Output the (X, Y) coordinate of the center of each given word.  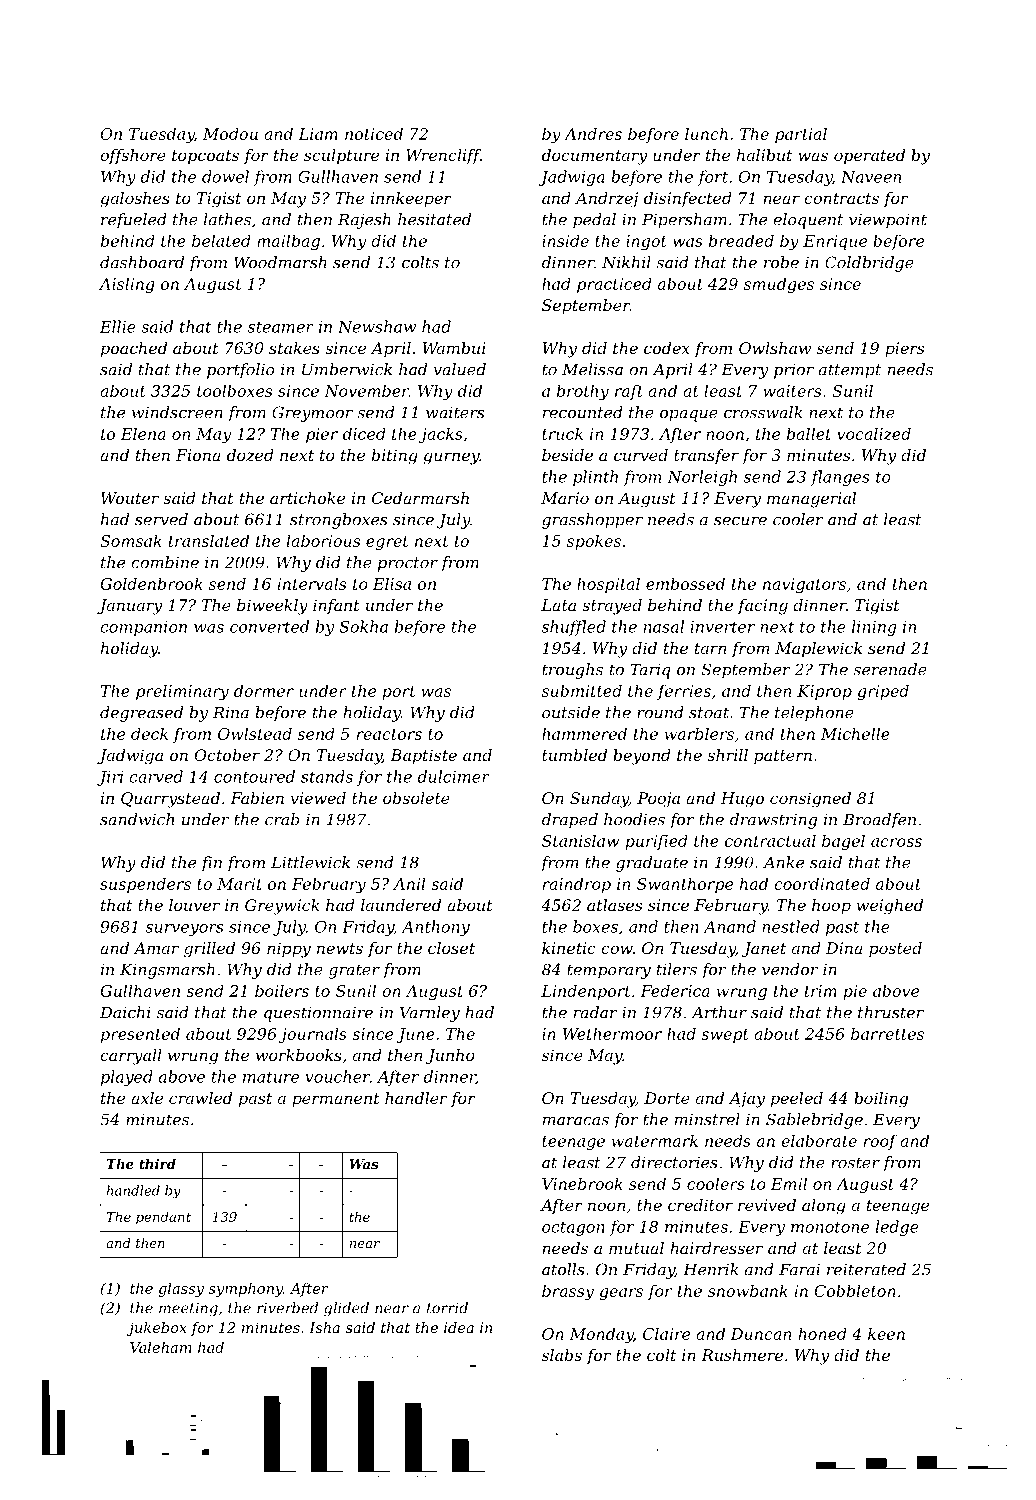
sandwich (137, 819)
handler (416, 1098)
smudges (779, 285)
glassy (181, 1289)
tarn (710, 648)
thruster (891, 1012)
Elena (143, 433)
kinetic (569, 948)
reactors (389, 734)
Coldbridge (869, 264)
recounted (583, 412)
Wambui (454, 348)
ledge (897, 1228)
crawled (200, 1098)
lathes (227, 219)
